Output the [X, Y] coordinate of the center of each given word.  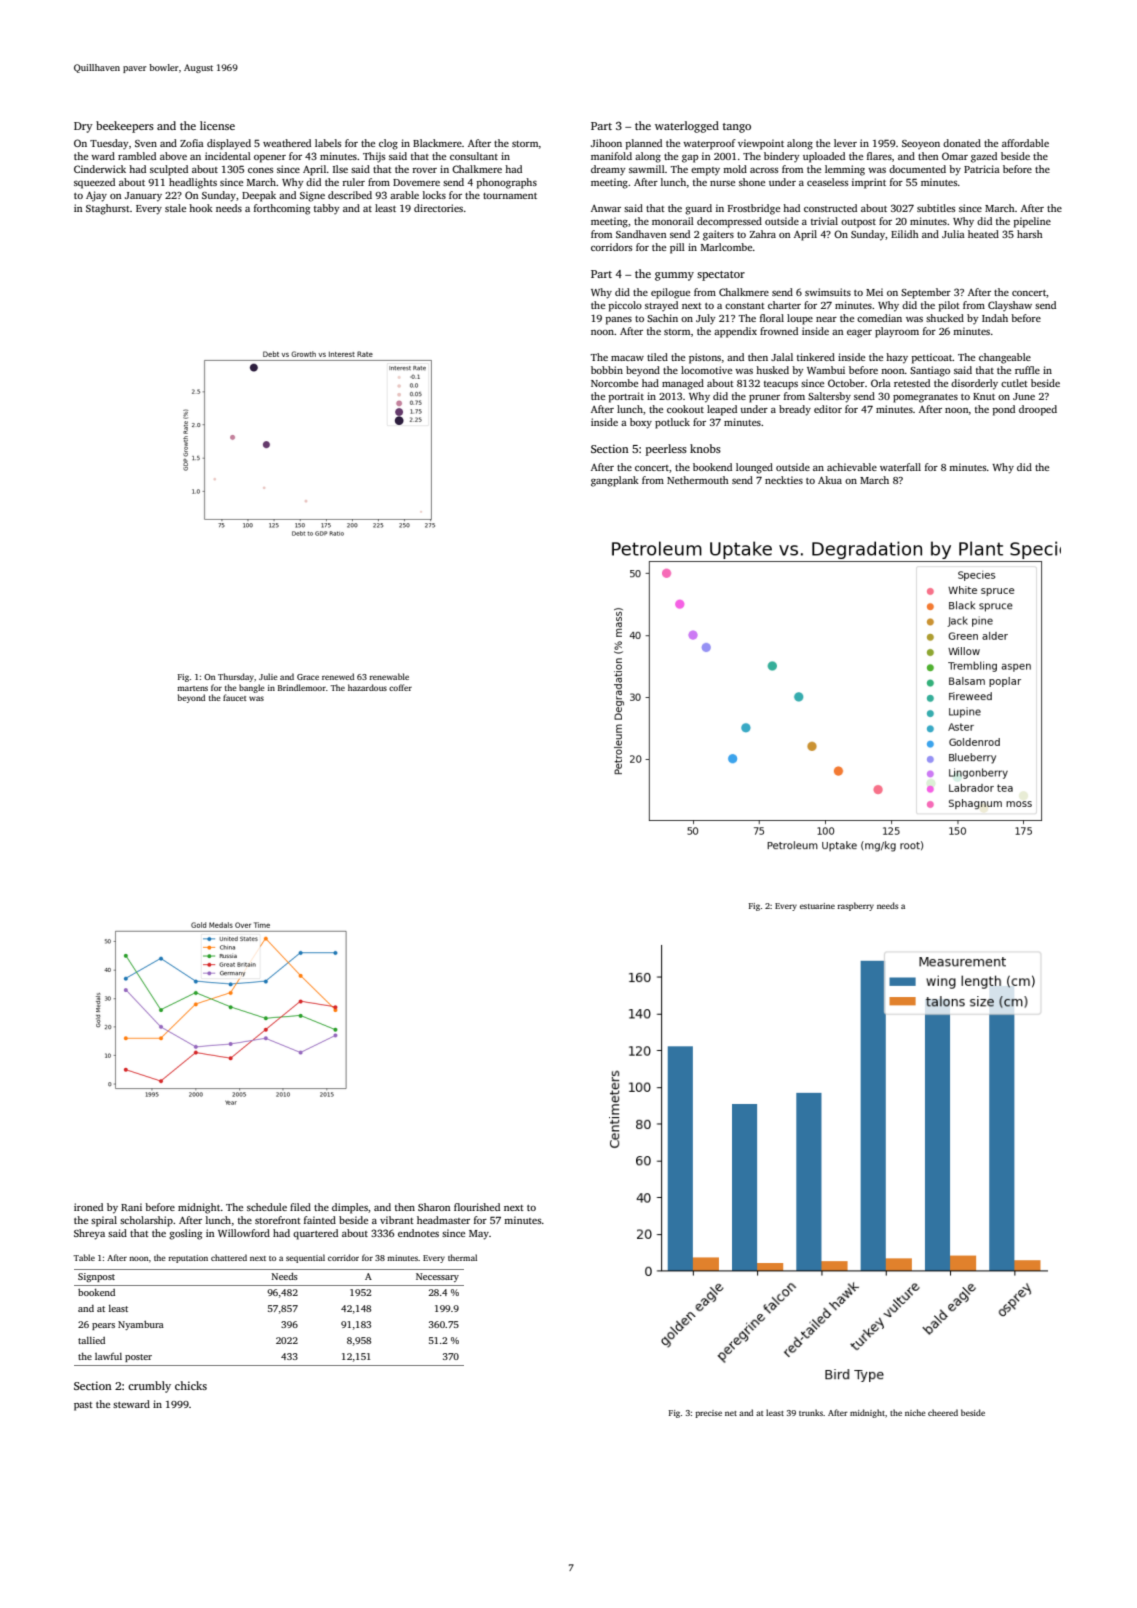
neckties [784, 480]
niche [915, 1412]
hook [201, 208]
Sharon [434, 1207]
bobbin [607, 370]
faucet [235, 697]
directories [438, 208]
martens [192, 688]
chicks [191, 1385]
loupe [800, 319]
